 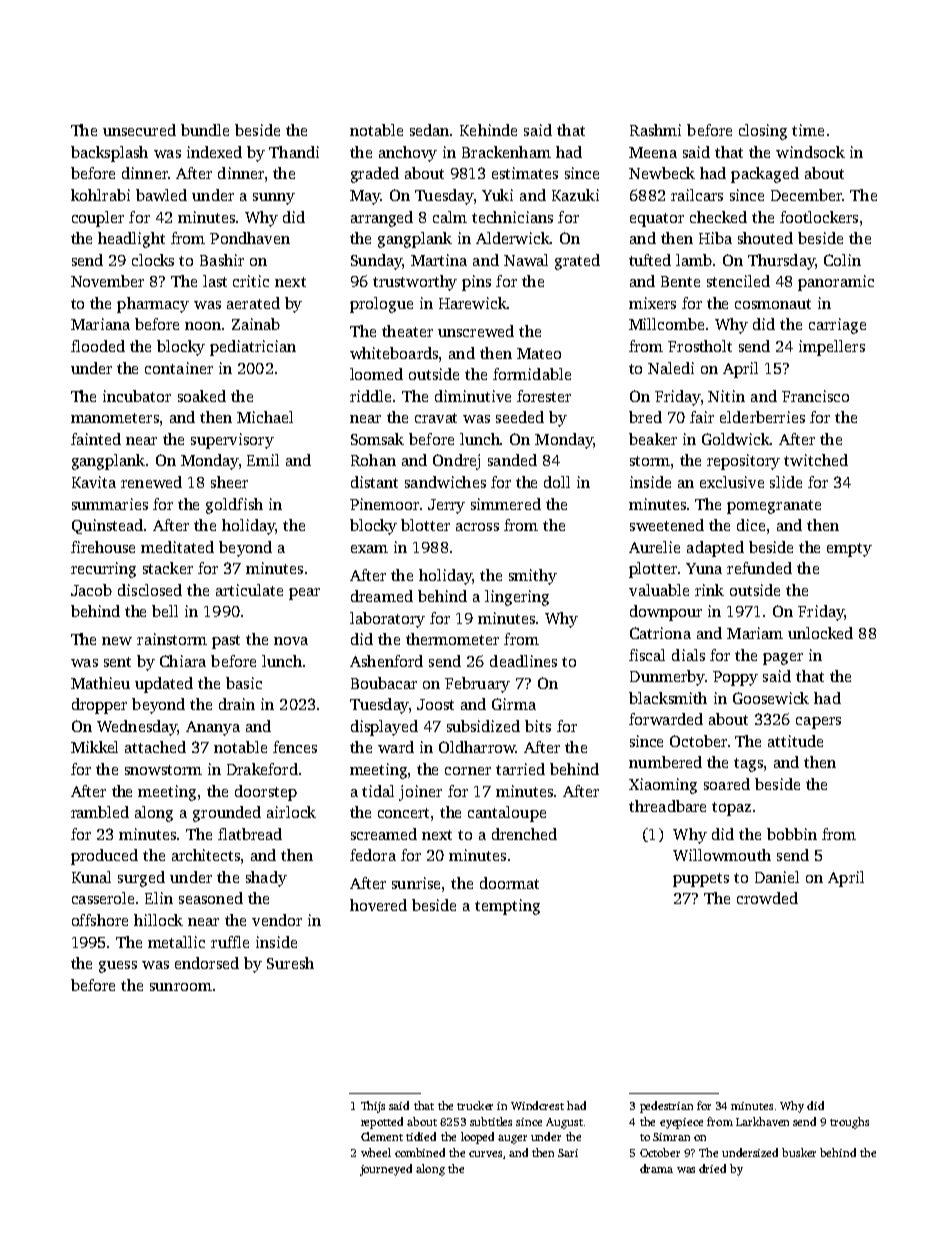 I want to click on shady, so click(x=266, y=879).
